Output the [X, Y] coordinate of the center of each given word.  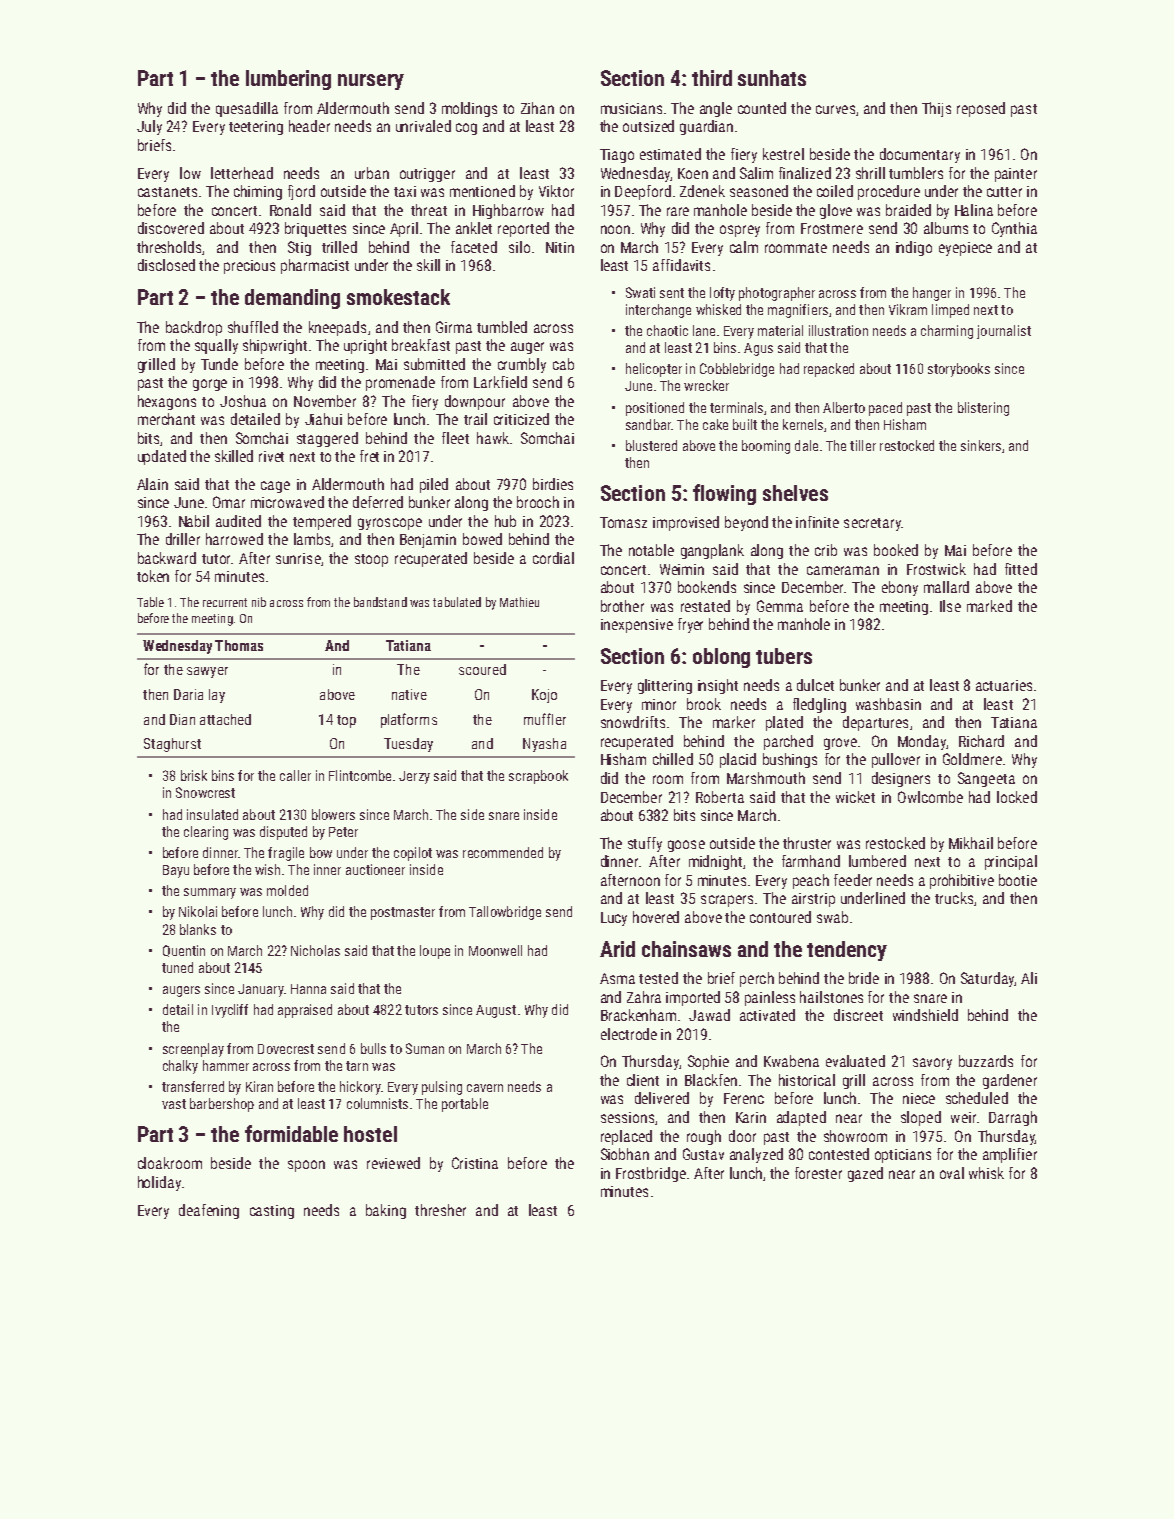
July [149, 127]
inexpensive [637, 626]
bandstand [380, 602]
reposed [981, 109]
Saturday [987, 979]
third [712, 78]
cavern [485, 1088]
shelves [795, 493]
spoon [306, 1166]
